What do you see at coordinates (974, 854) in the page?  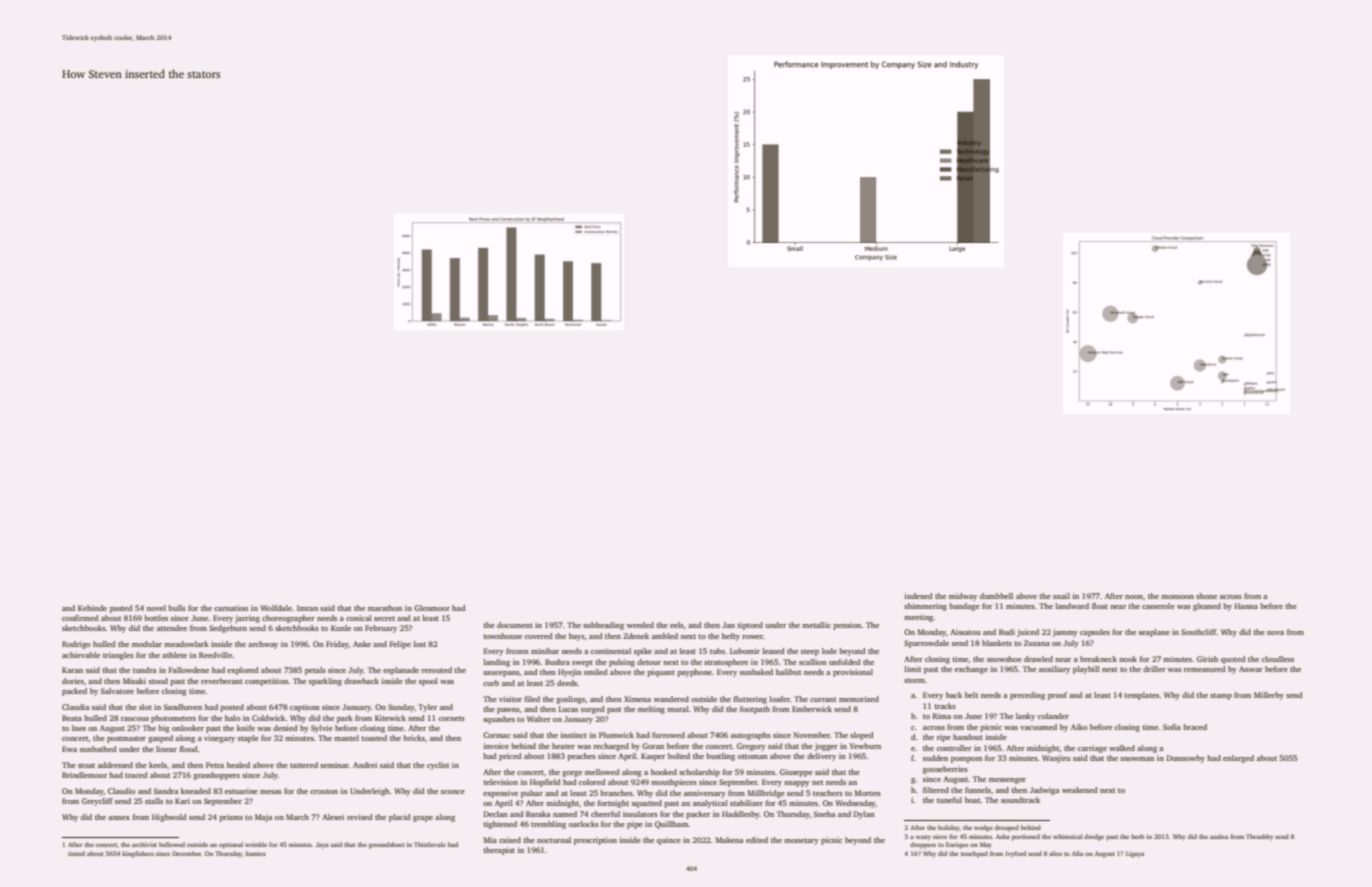 I see `touchpad` at bounding box center [974, 854].
